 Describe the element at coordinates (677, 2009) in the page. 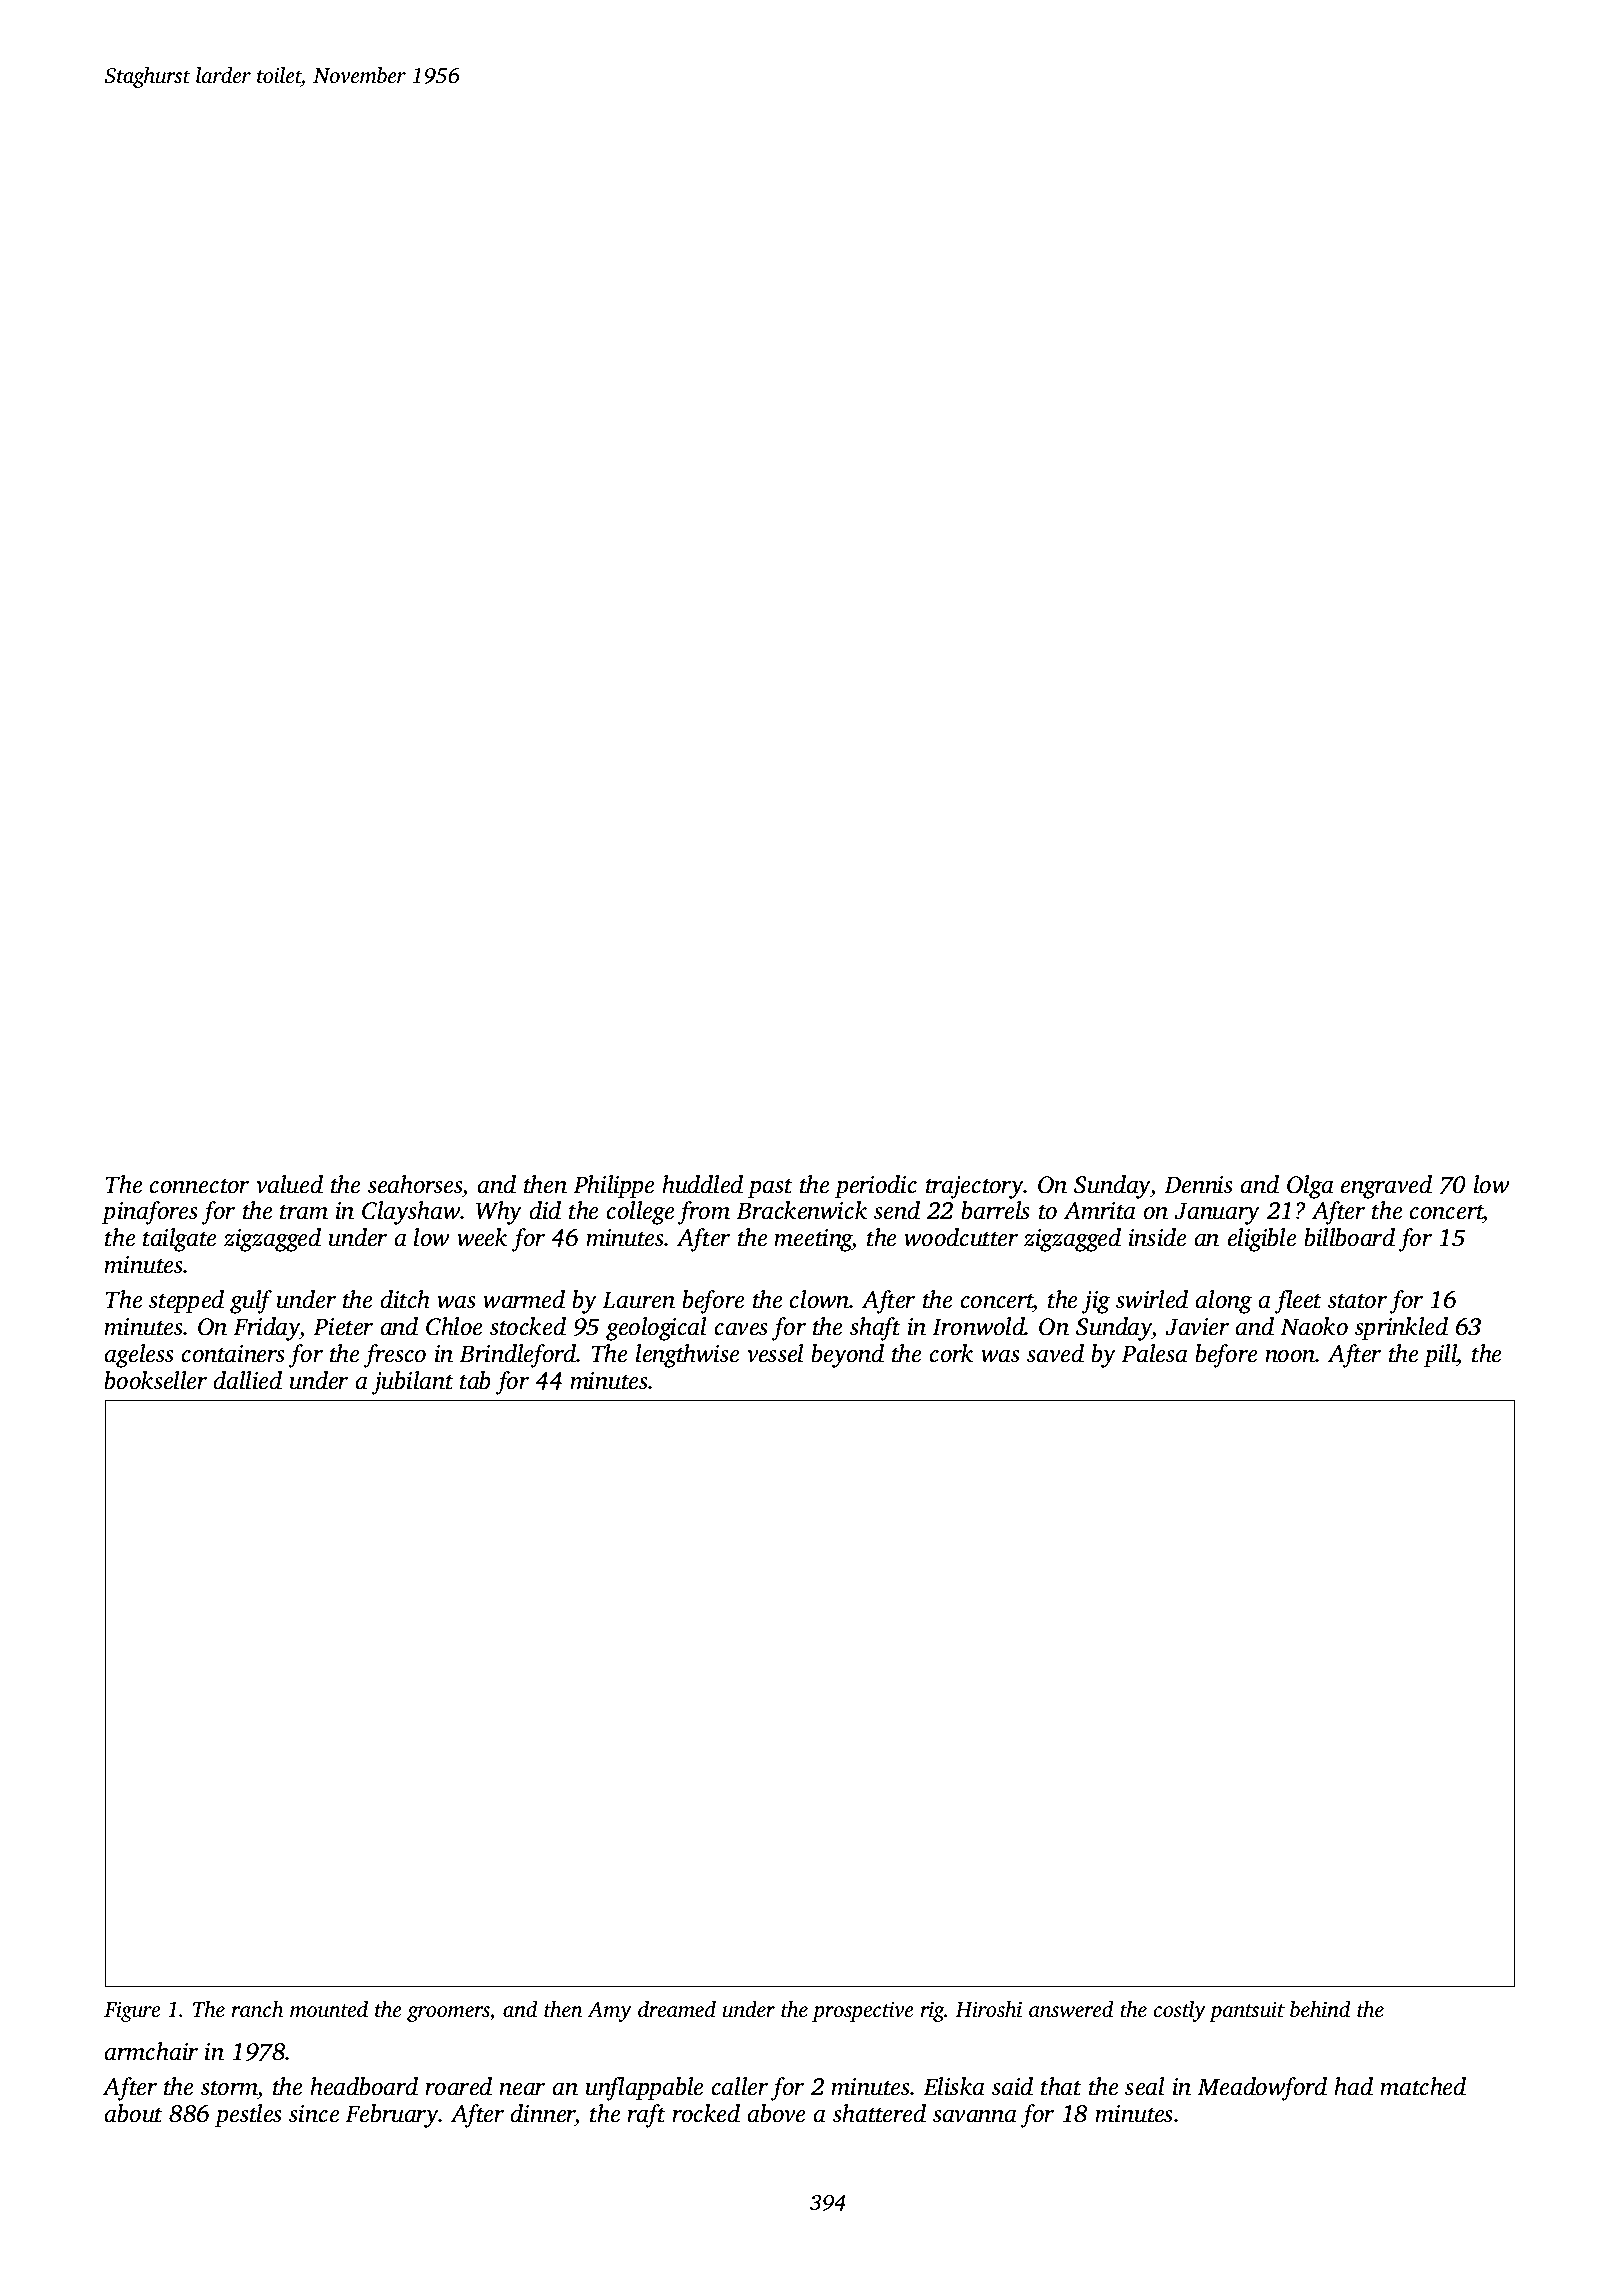

I see `dreamed` at that location.
